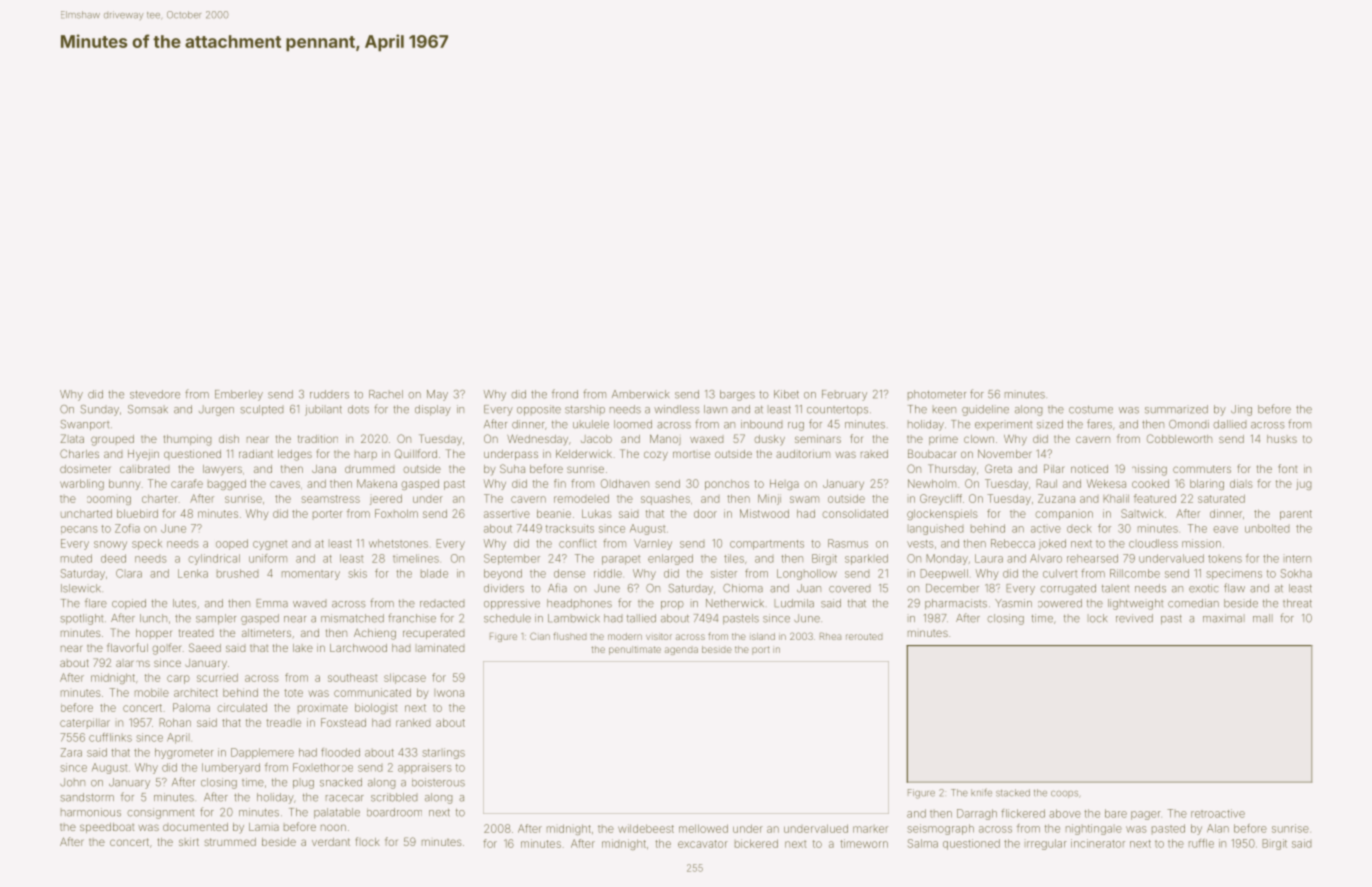 The width and height of the document is (1372, 887). What do you see at coordinates (1098, 843) in the document?
I see `incinerator` at bounding box center [1098, 843].
